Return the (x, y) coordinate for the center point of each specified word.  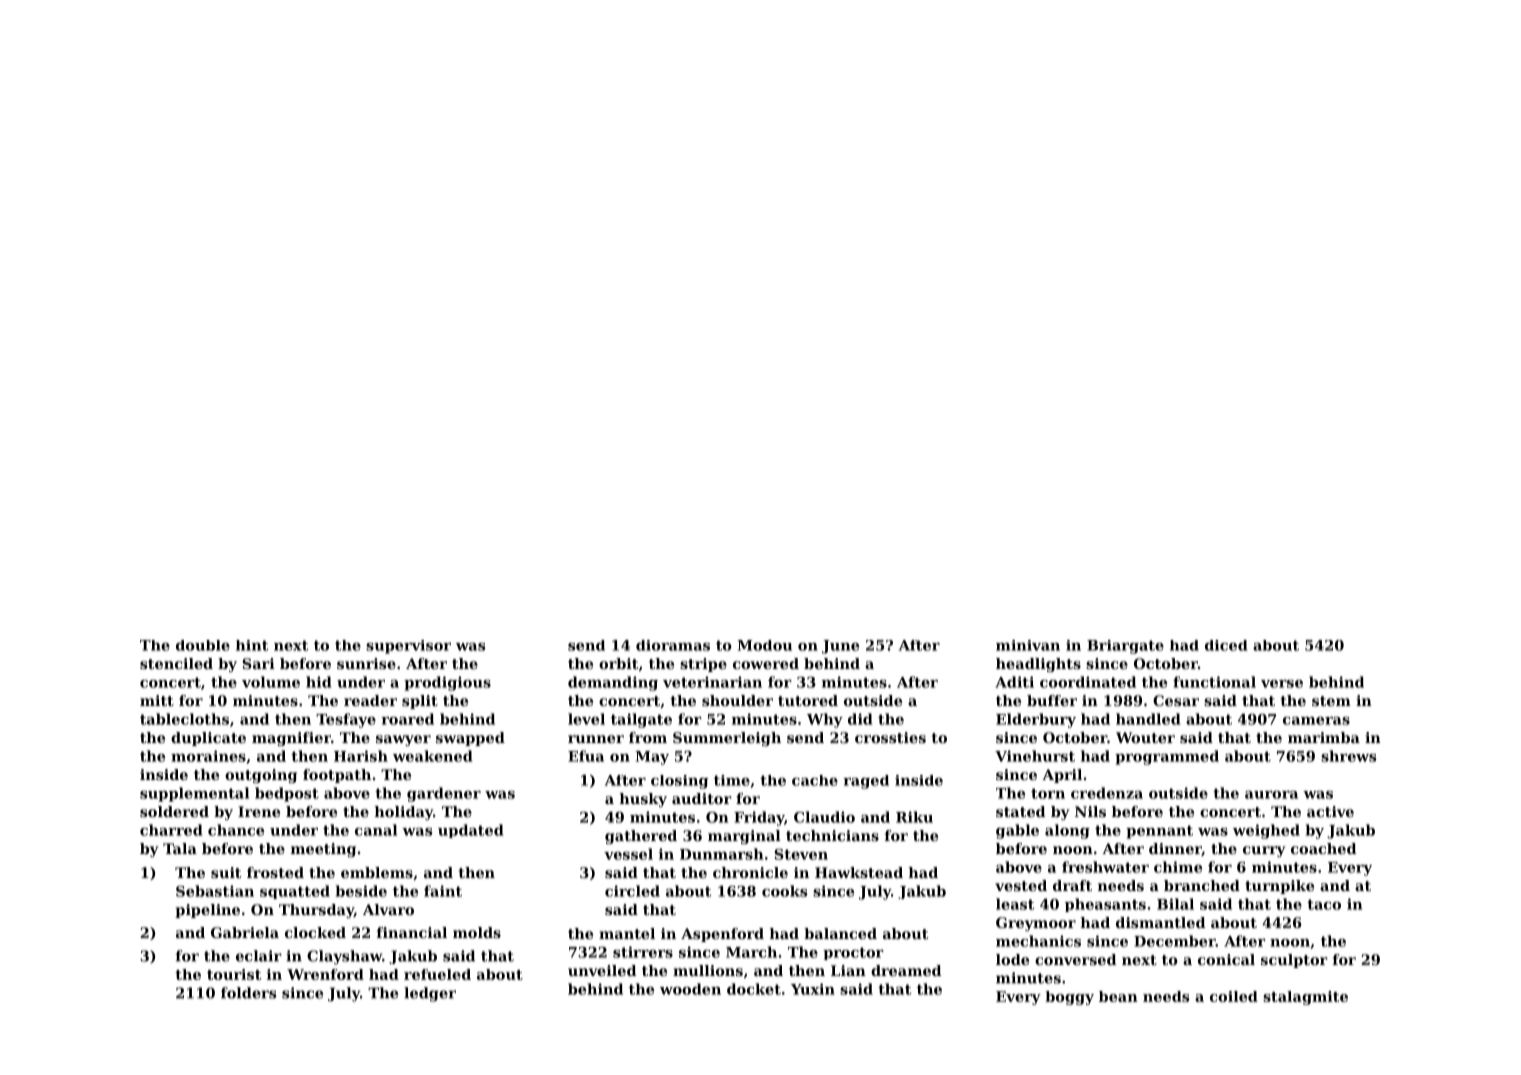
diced (1226, 645)
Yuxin (813, 989)
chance (236, 830)
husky (643, 800)
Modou (764, 645)
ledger (430, 994)
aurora (1271, 795)
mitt (157, 700)
